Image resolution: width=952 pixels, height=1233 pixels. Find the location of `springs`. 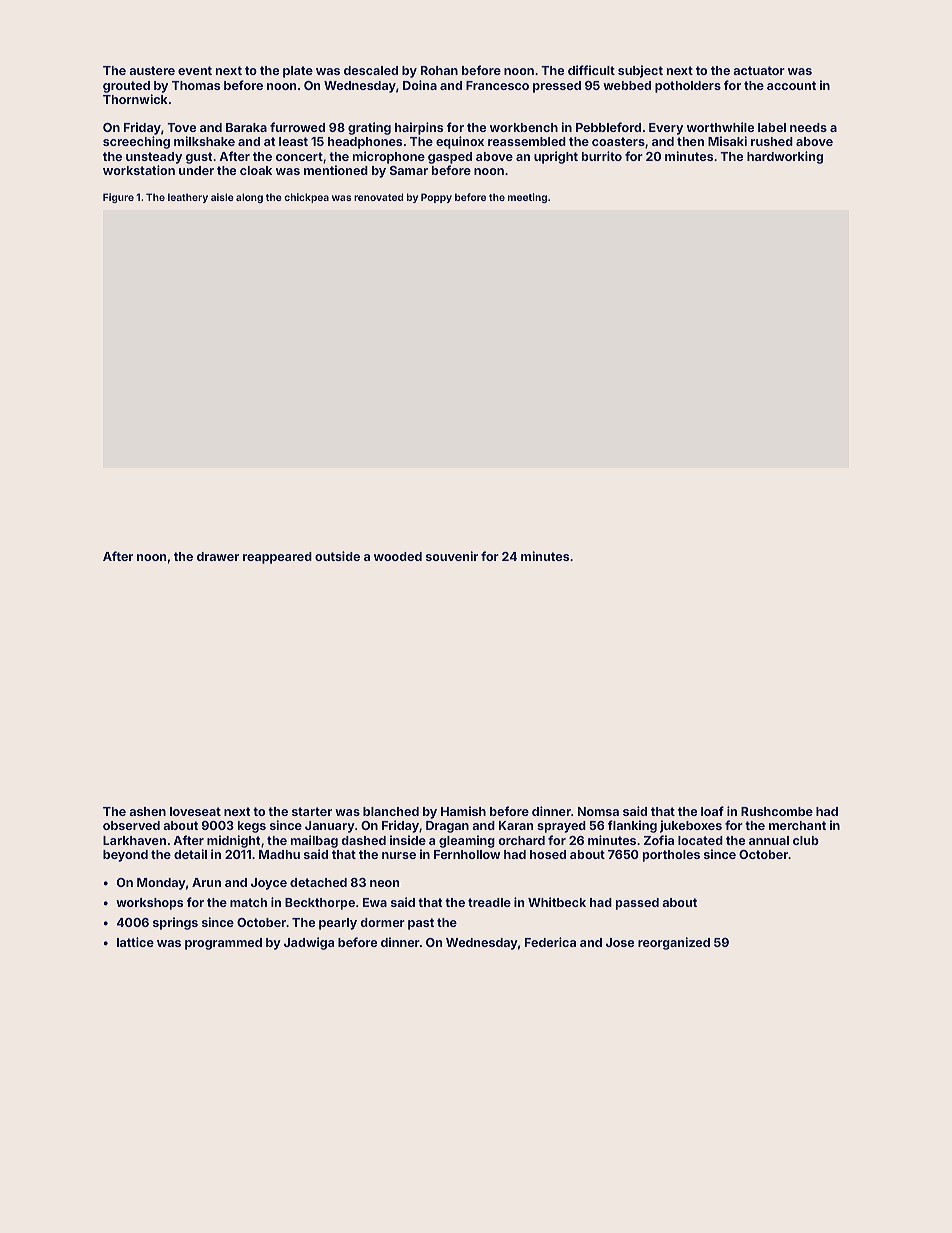

springs is located at coordinates (175, 923).
